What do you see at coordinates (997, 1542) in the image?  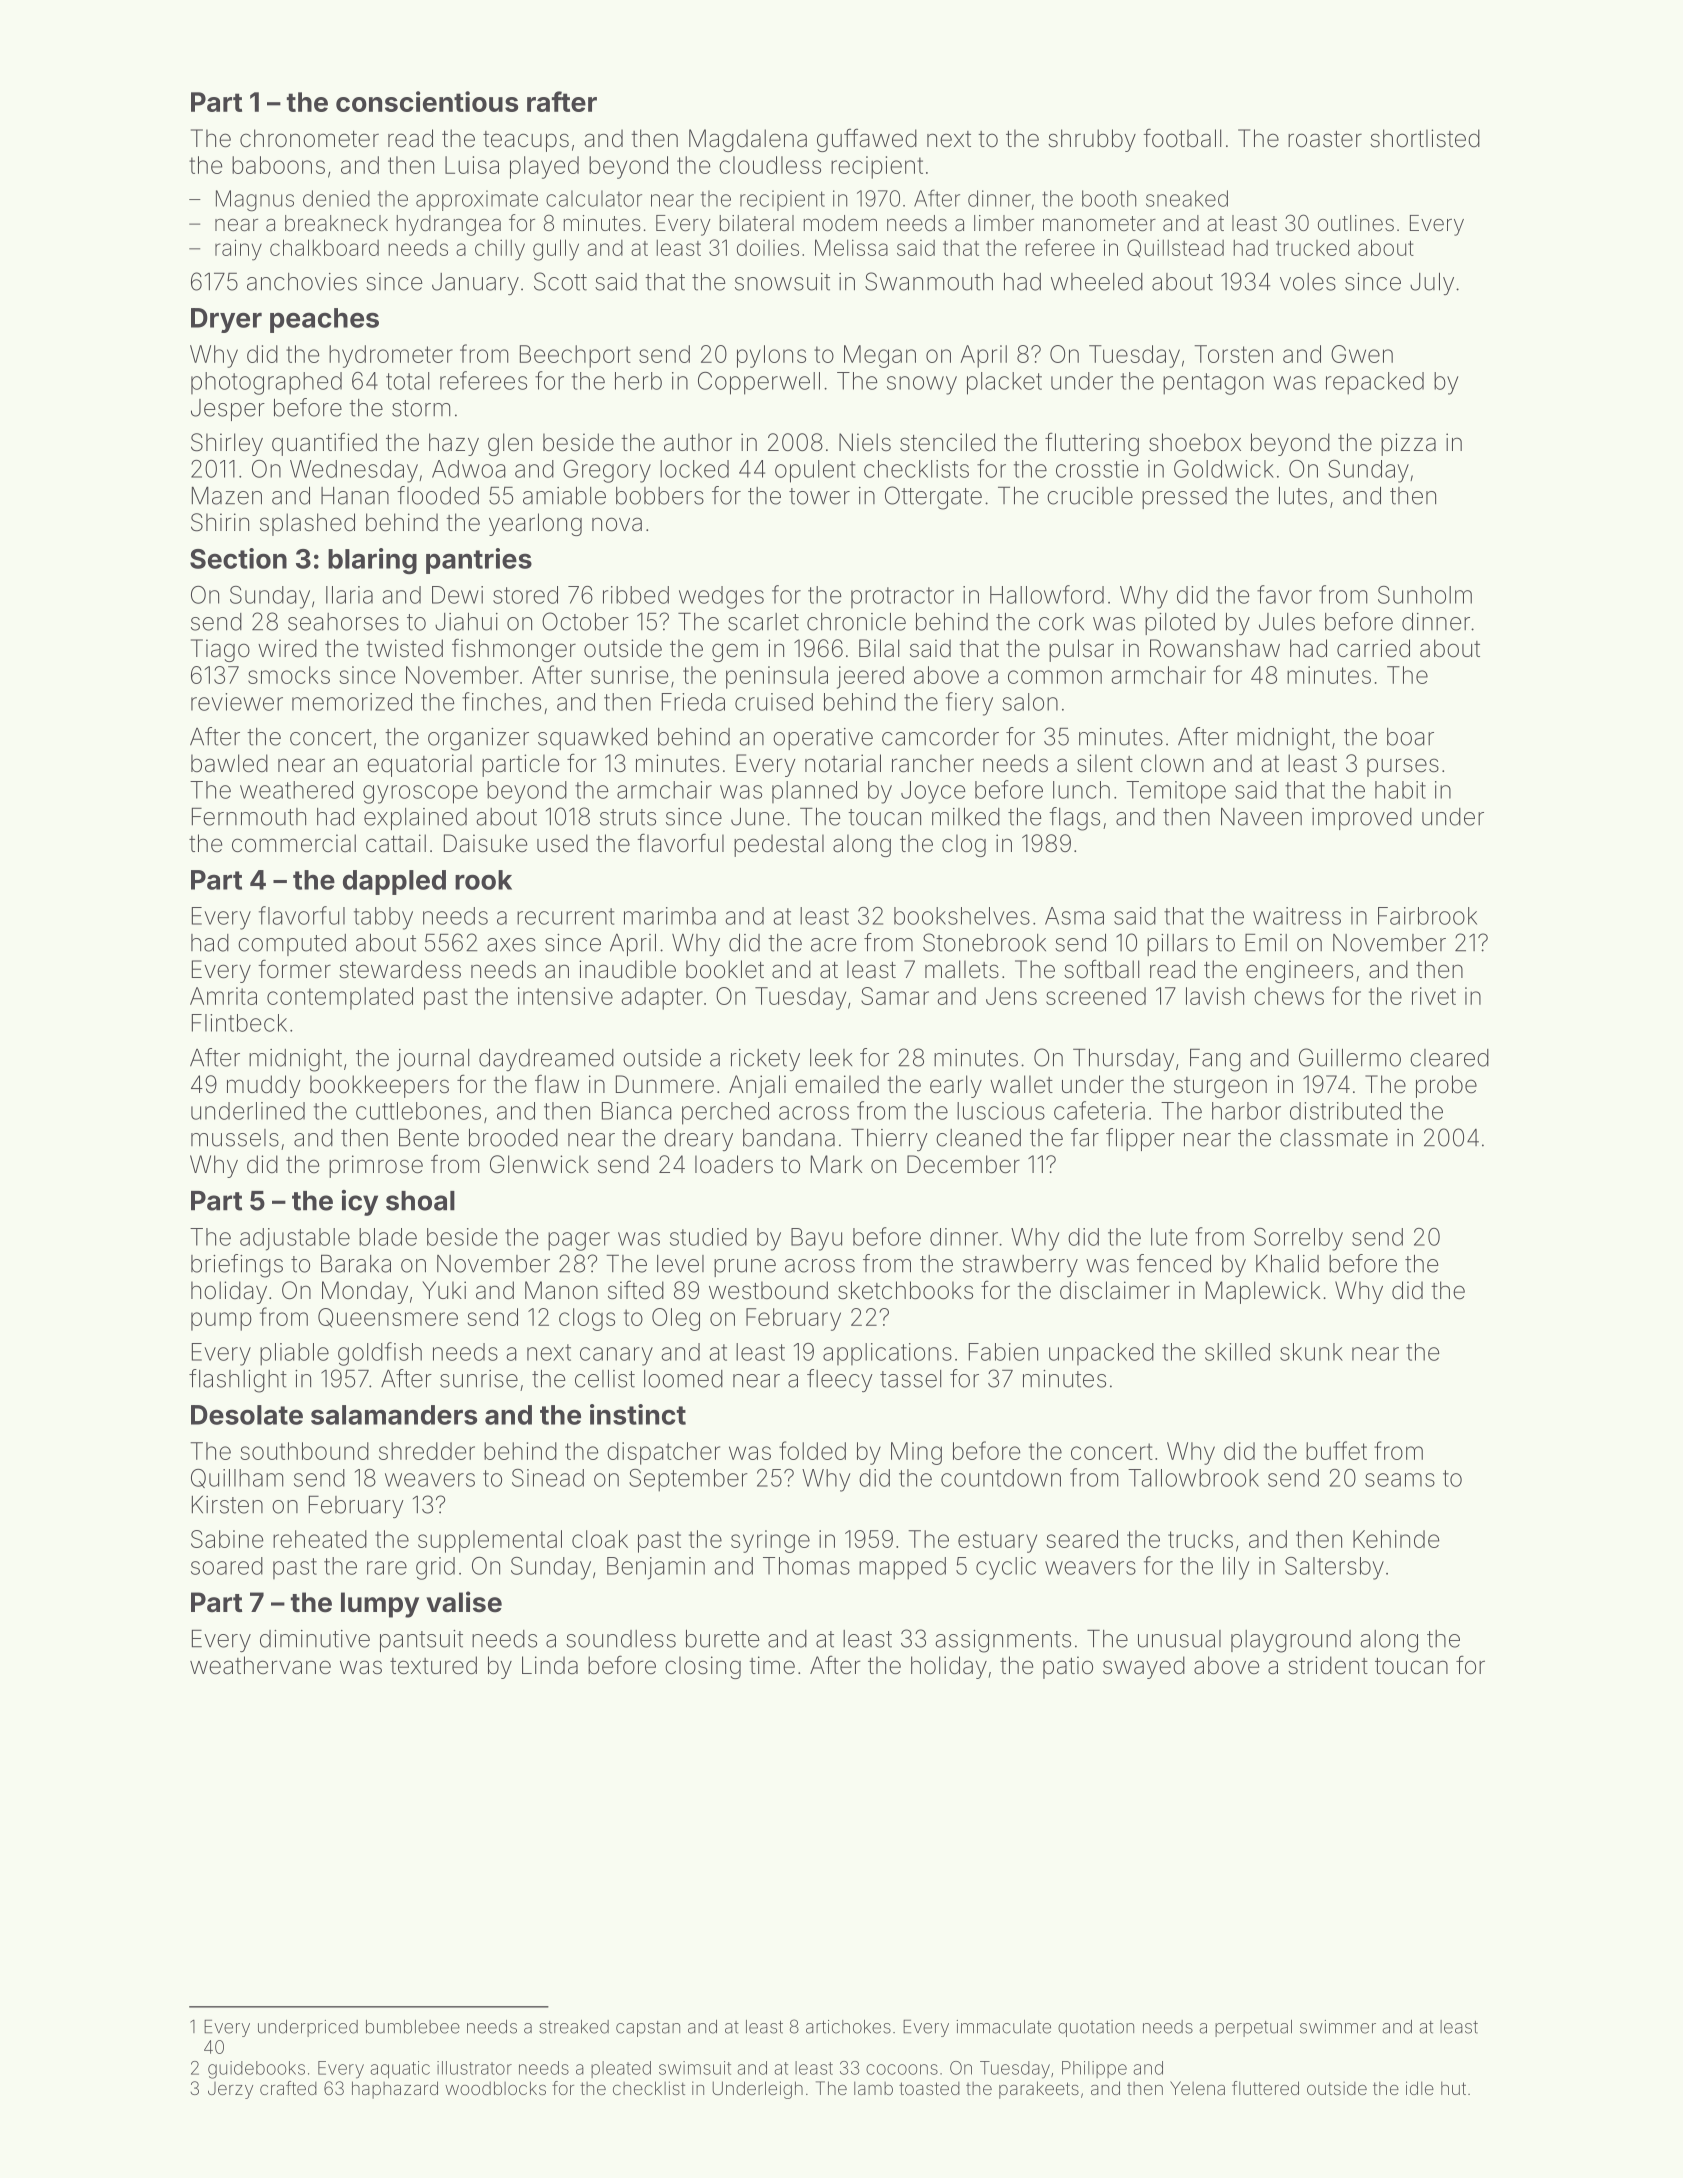 I see `estuary` at bounding box center [997, 1542].
